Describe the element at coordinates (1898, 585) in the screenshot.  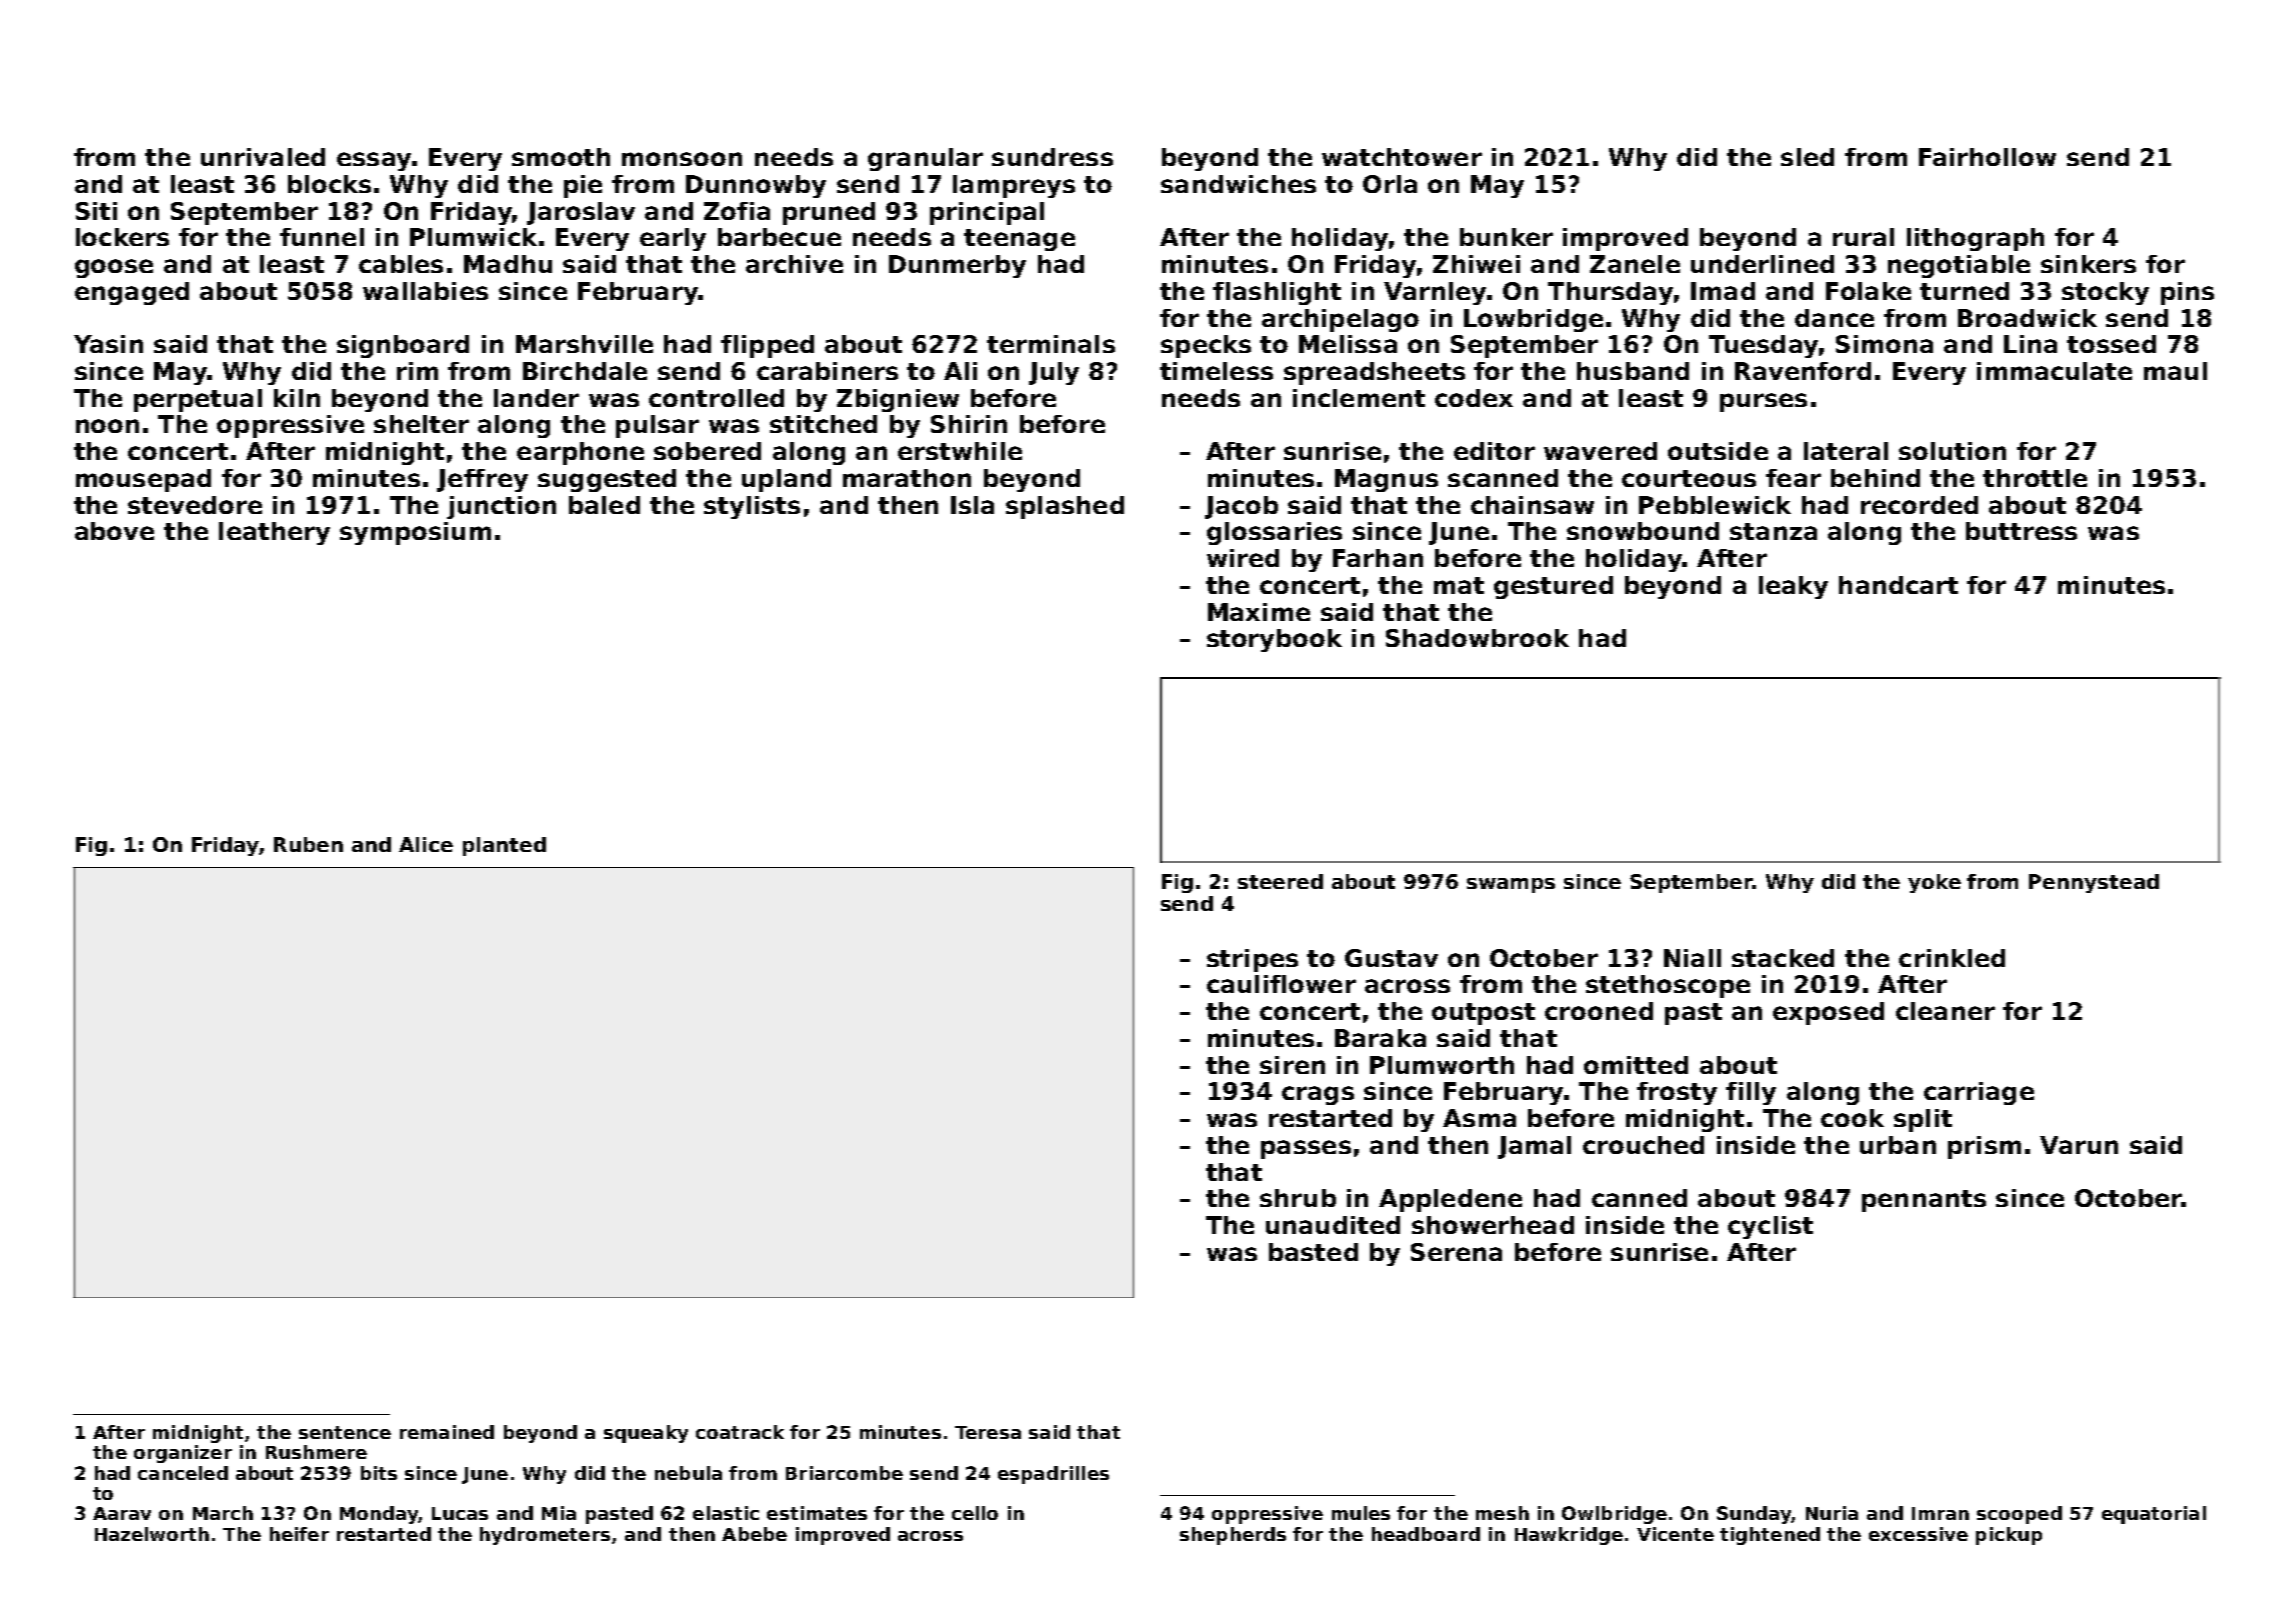
I see `handcart` at that location.
